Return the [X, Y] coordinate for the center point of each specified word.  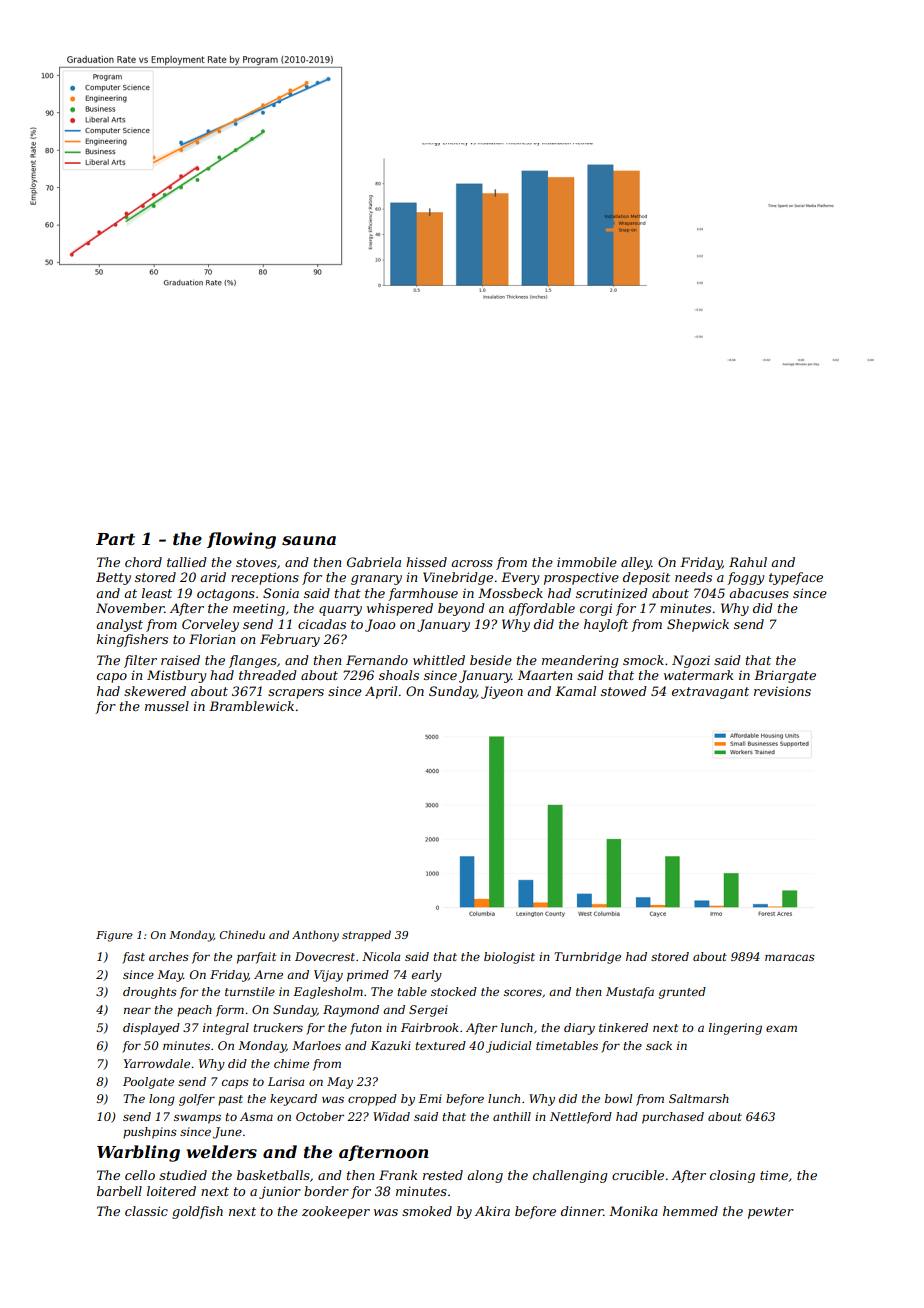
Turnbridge [587, 958]
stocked [454, 991]
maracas [790, 957]
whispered [400, 609]
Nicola [381, 956]
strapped [366, 935]
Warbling [138, 1153]
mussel [167, 706]
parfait [256, 958]
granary [376, 580]
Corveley [210, 625]
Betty [113, 578]
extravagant [710, 693]
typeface [796, 578]
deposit [646, 578]
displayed [151, 1029]
